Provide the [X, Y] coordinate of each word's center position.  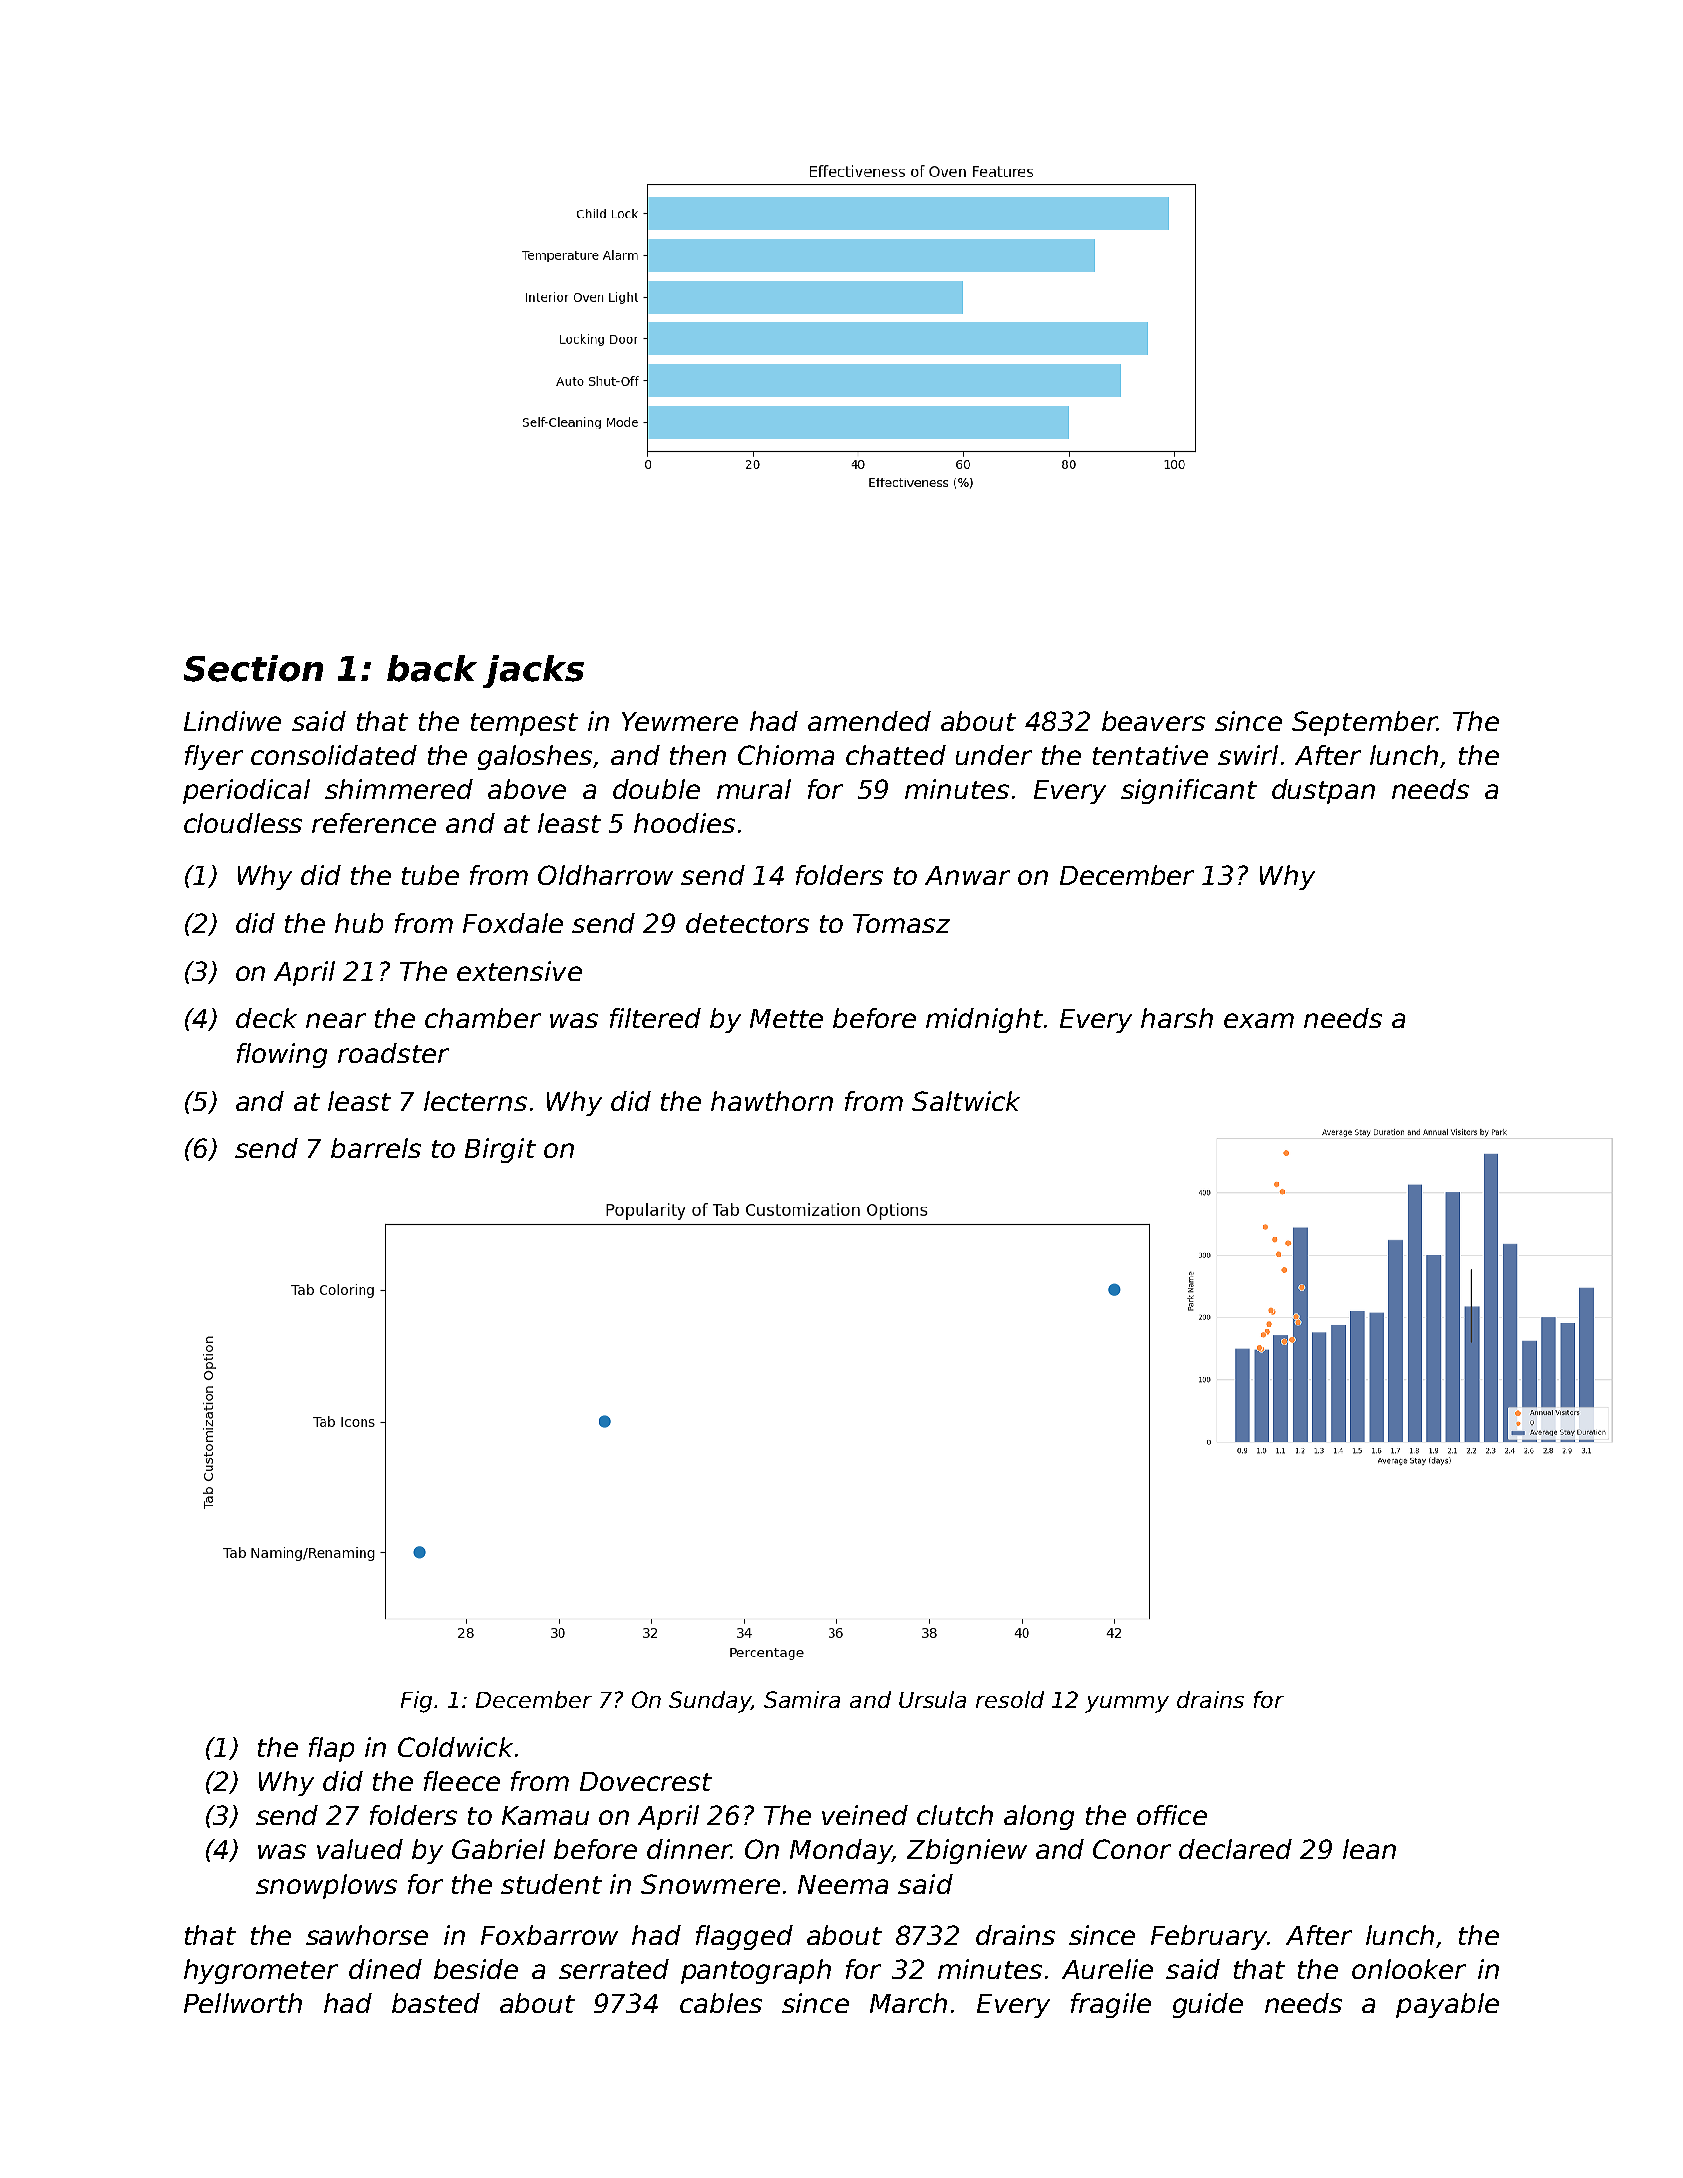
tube [430, 875]
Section [253, 668]
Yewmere [680, 721]
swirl [1248, 755]
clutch [955, 1815]
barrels [376, 1148]
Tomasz [901, 923]
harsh [1177, 1018]
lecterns [475, 1101]
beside [476, 1969]
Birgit [500, 1150]
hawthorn [772, 1101]
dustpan [1323, 791]
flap [331, 1749]
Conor [1132, 1849]
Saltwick [966, 1101]
